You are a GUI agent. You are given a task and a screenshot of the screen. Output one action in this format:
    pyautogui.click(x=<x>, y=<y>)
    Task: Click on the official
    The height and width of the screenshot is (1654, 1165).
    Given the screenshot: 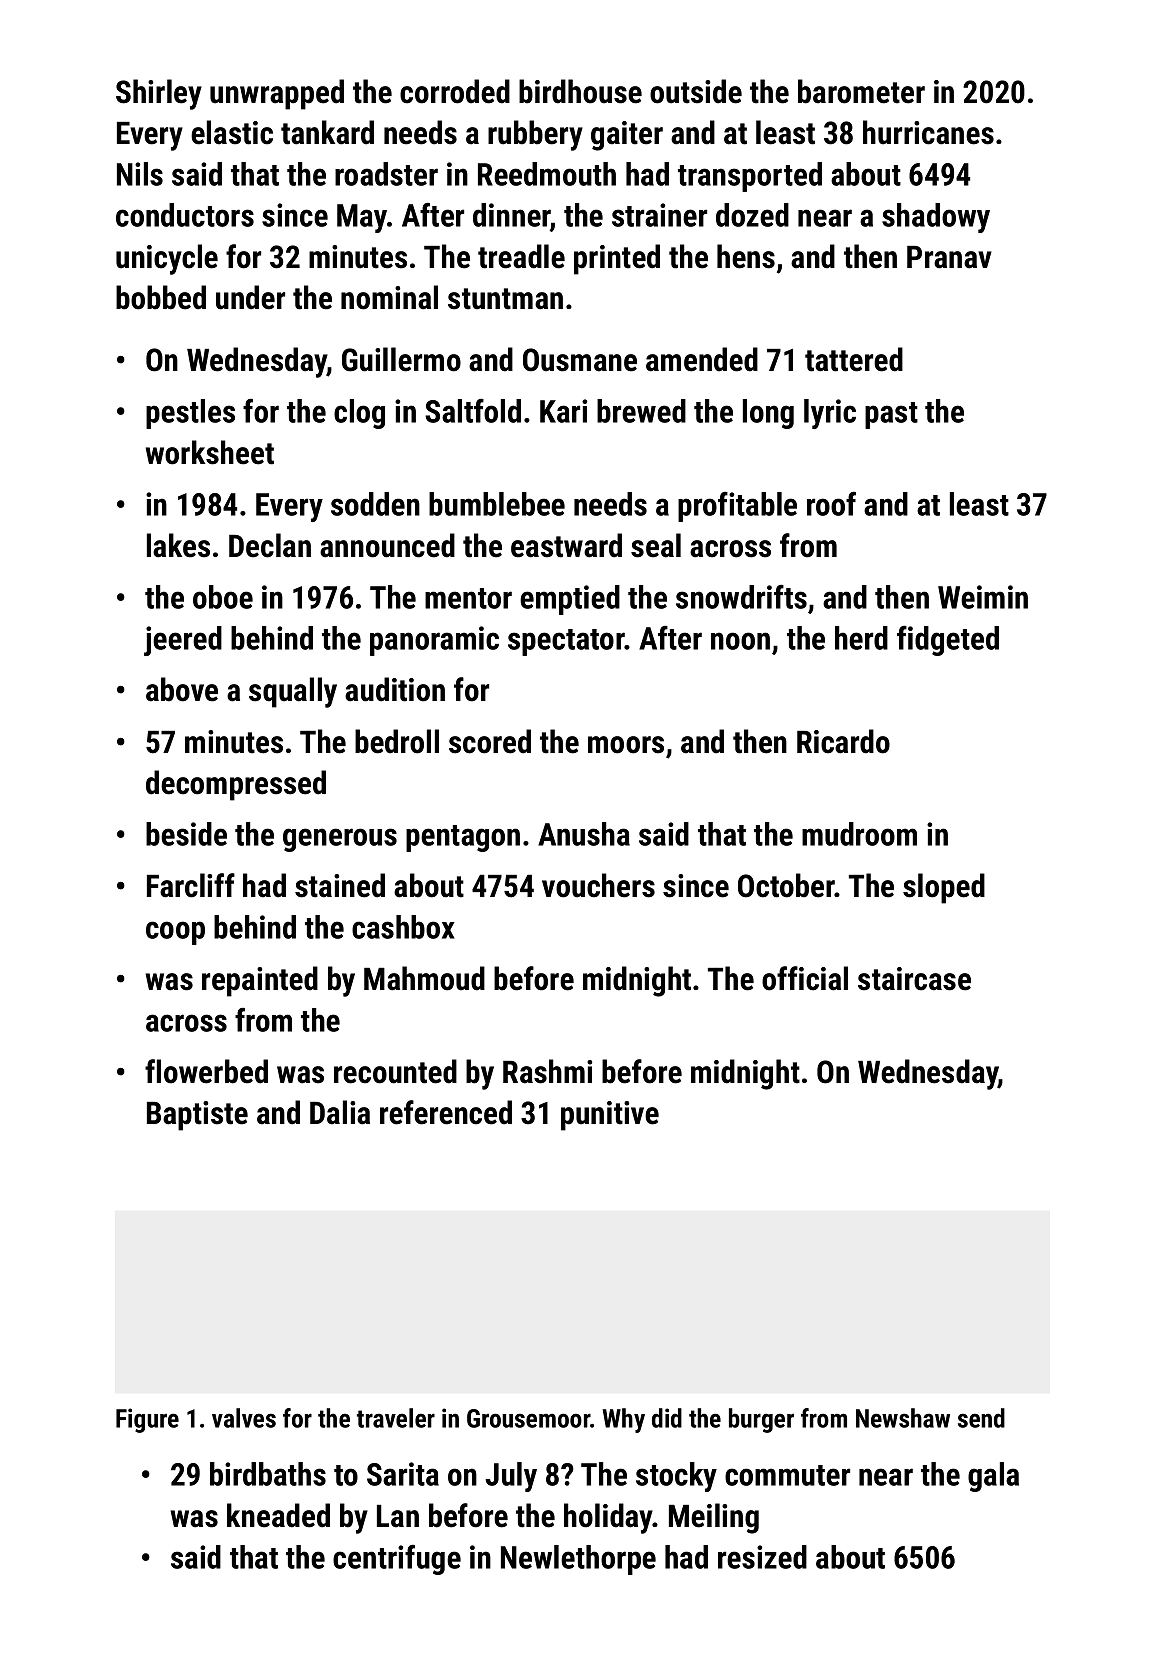 What is the action you would take?
    pyautogui.click(x=805, y=978)
